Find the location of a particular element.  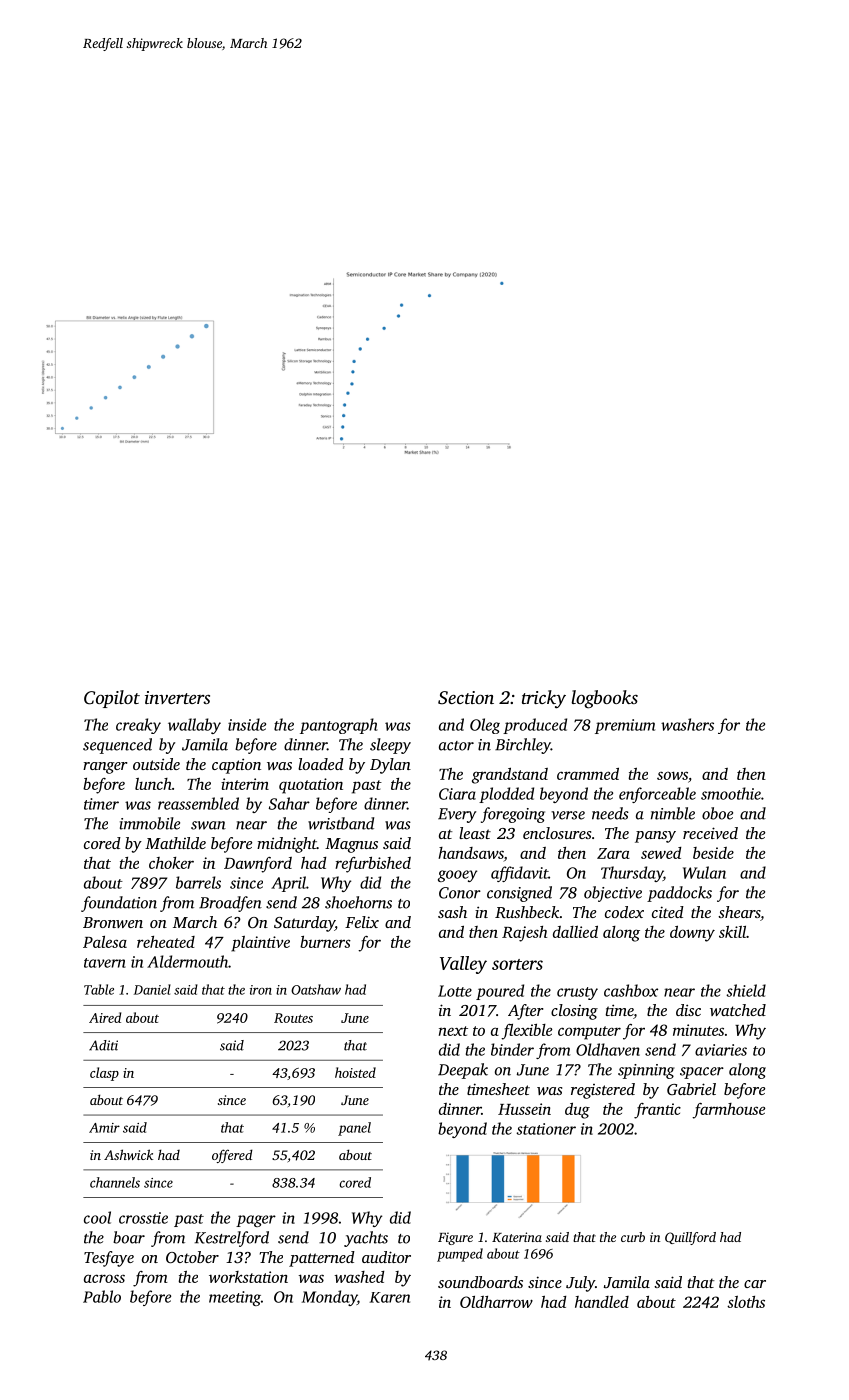

offered is located at coordinates (232, 1156).
